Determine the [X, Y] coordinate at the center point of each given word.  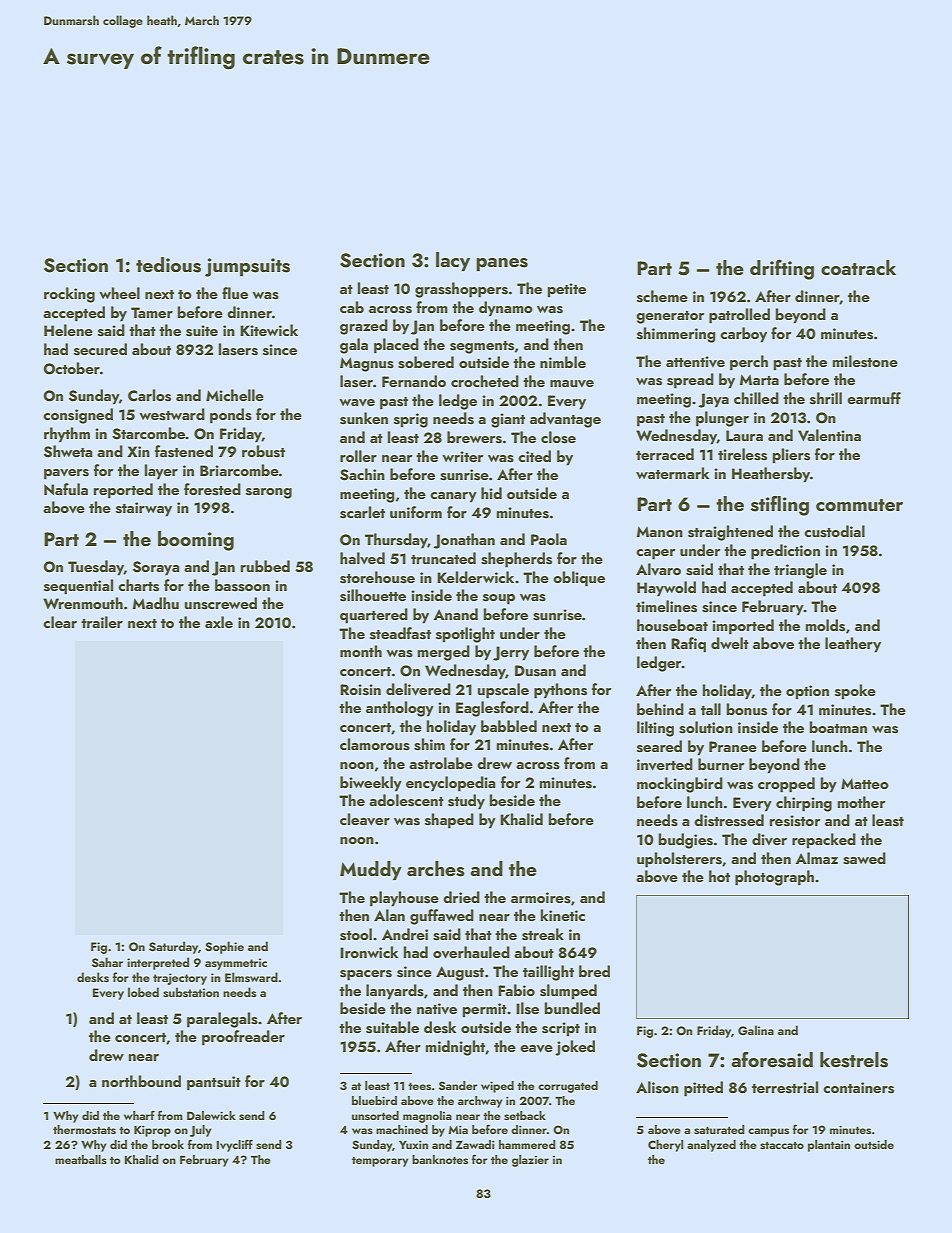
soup [499, 599]
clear [60, 622]
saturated [719, 1129]
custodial [834, 531]
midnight [455, 1048]
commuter [859, 505]
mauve [572, 383]
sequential [78, 587]
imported [743, 627]
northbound [141, 1081]
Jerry [511, 653]
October [72, 368]
